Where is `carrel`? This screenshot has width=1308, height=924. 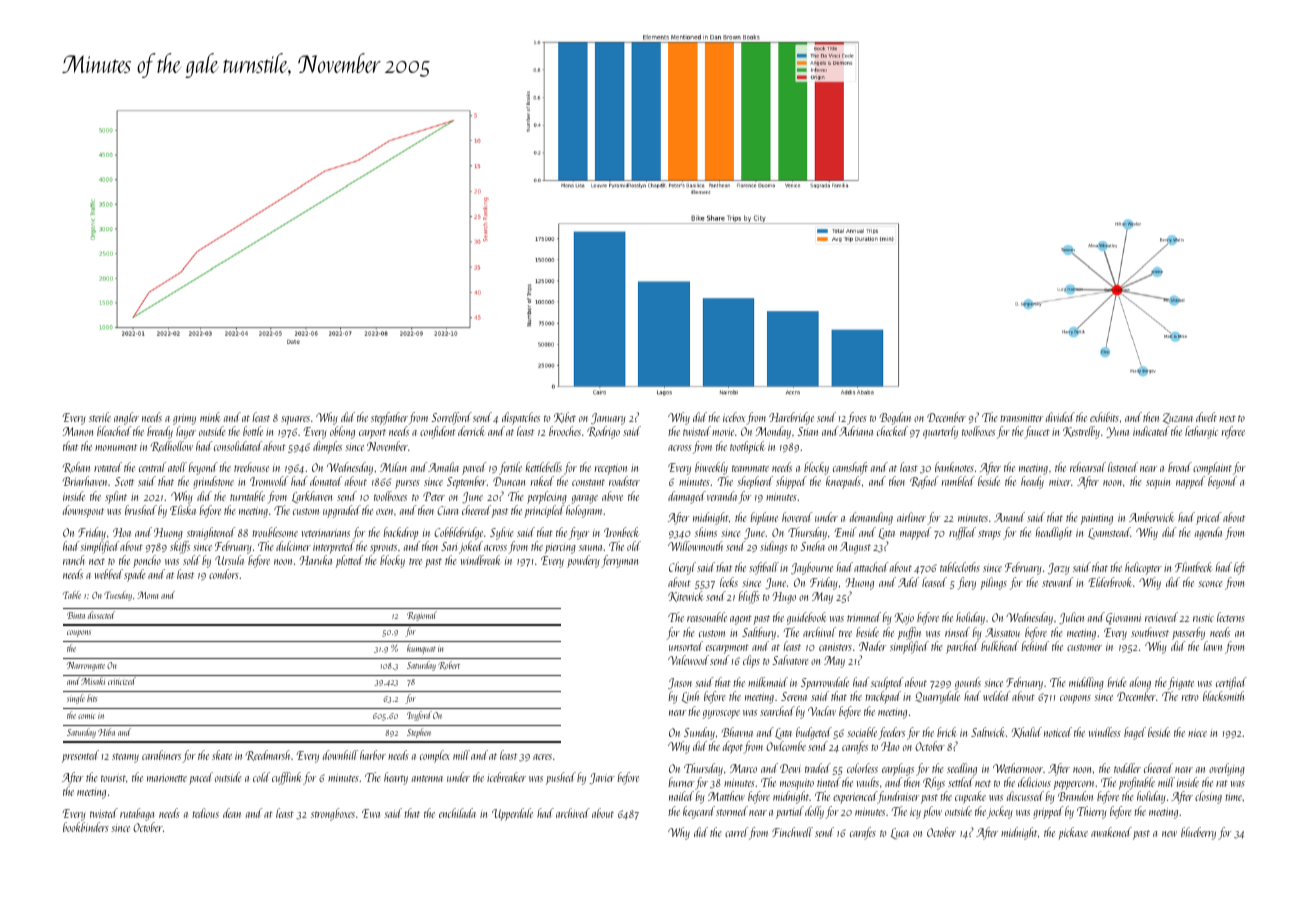 carrel is located at coordinates (737, 832).
